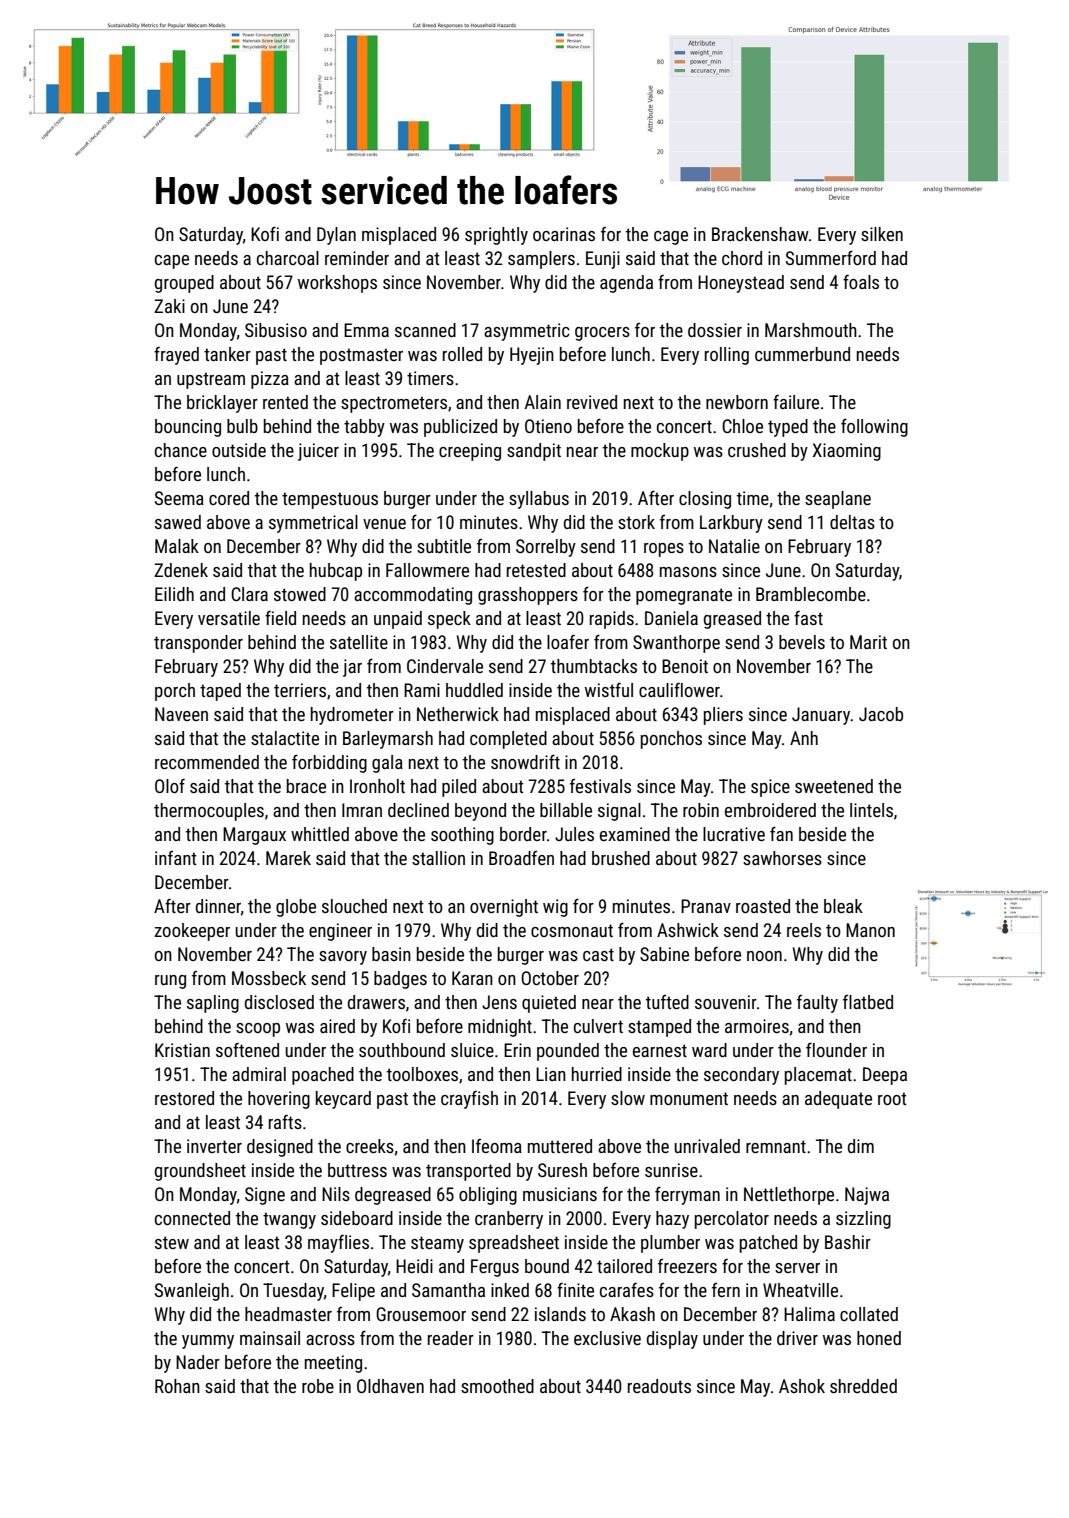  What do you see at coordinates (624, 1266) in the screenshot?
I see `tailored` at bounding box center [624, 1266].
